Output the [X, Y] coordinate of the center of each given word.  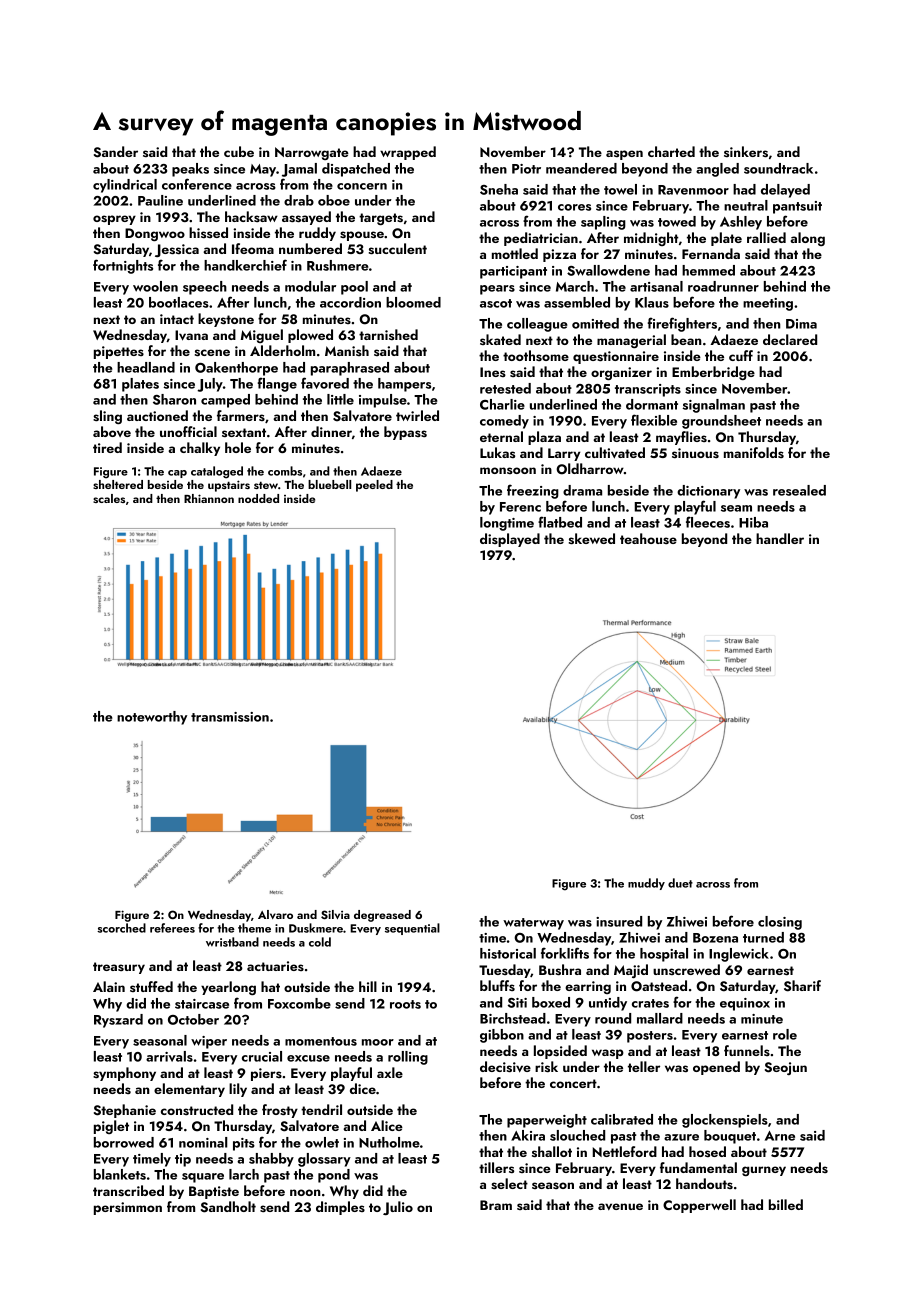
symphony [124, 1074]
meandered [581, 168]
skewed [592, 538]
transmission [230, 717]
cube [239, 151]
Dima [801, 324]
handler [780, 538]
